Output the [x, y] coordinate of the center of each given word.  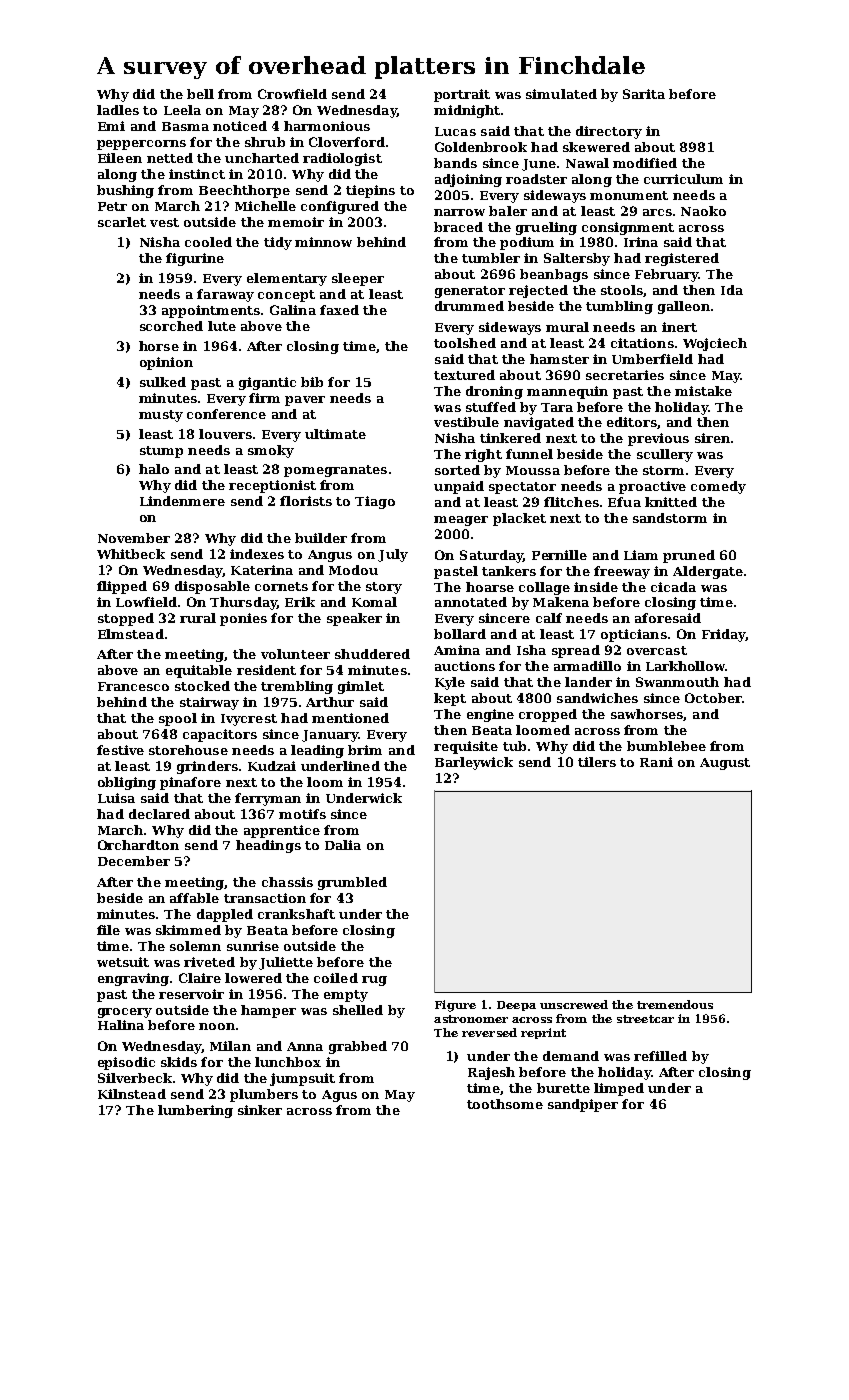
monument [629, 195]
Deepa [516, 1006]
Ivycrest [249, 720]
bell [200, 94]
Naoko [703, 211]
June [539, 165]
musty [161, 416]
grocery [125, 1013]
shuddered [372, 654]
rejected [538, 291]
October [713, 698]
